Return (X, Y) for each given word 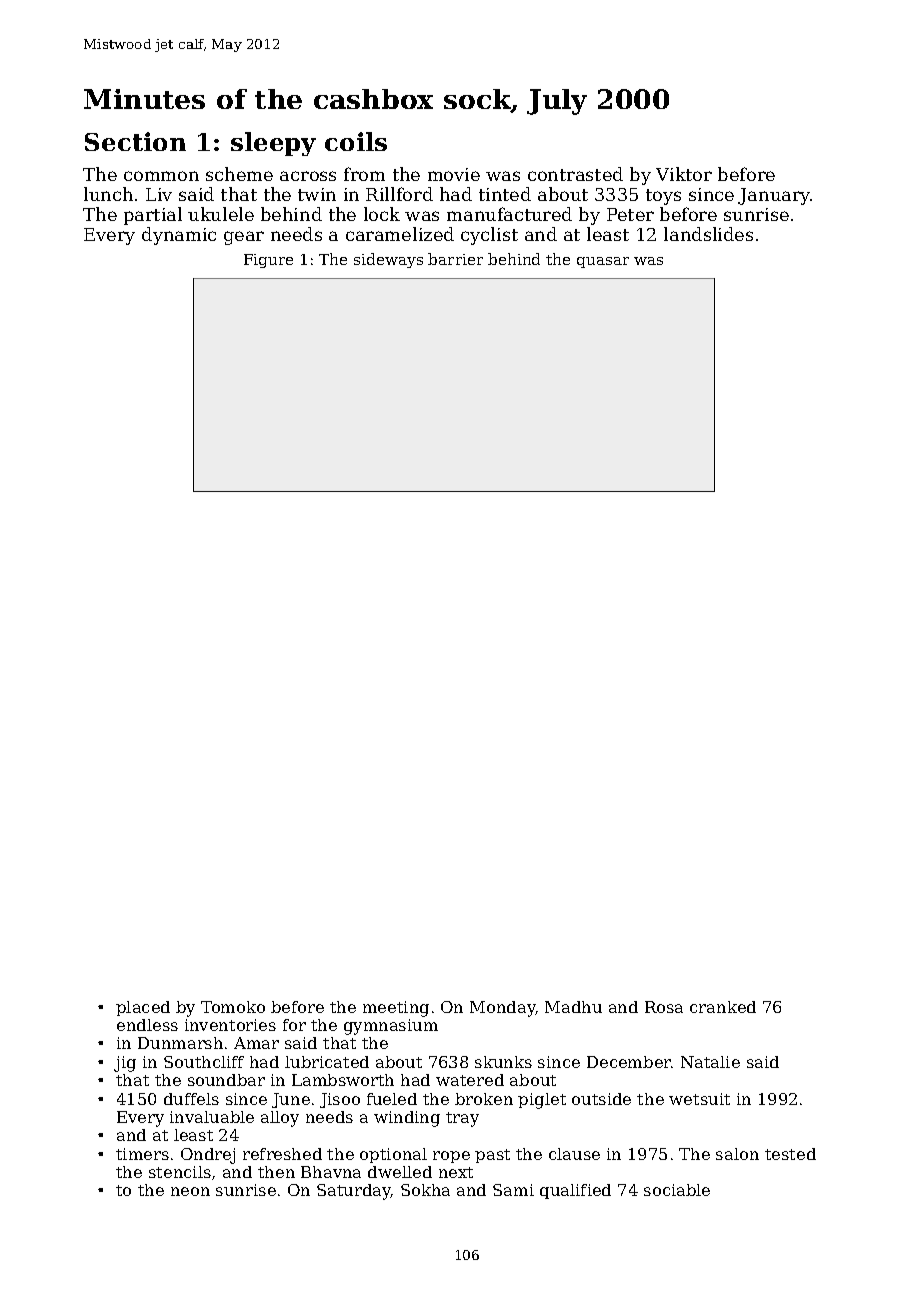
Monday (503, 1009)
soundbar (226, 1080)
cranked (723, 1007)
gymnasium (391, 1027)
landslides (708, 234)
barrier (455, 259)
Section (135, 141)
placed (143, 1008)
